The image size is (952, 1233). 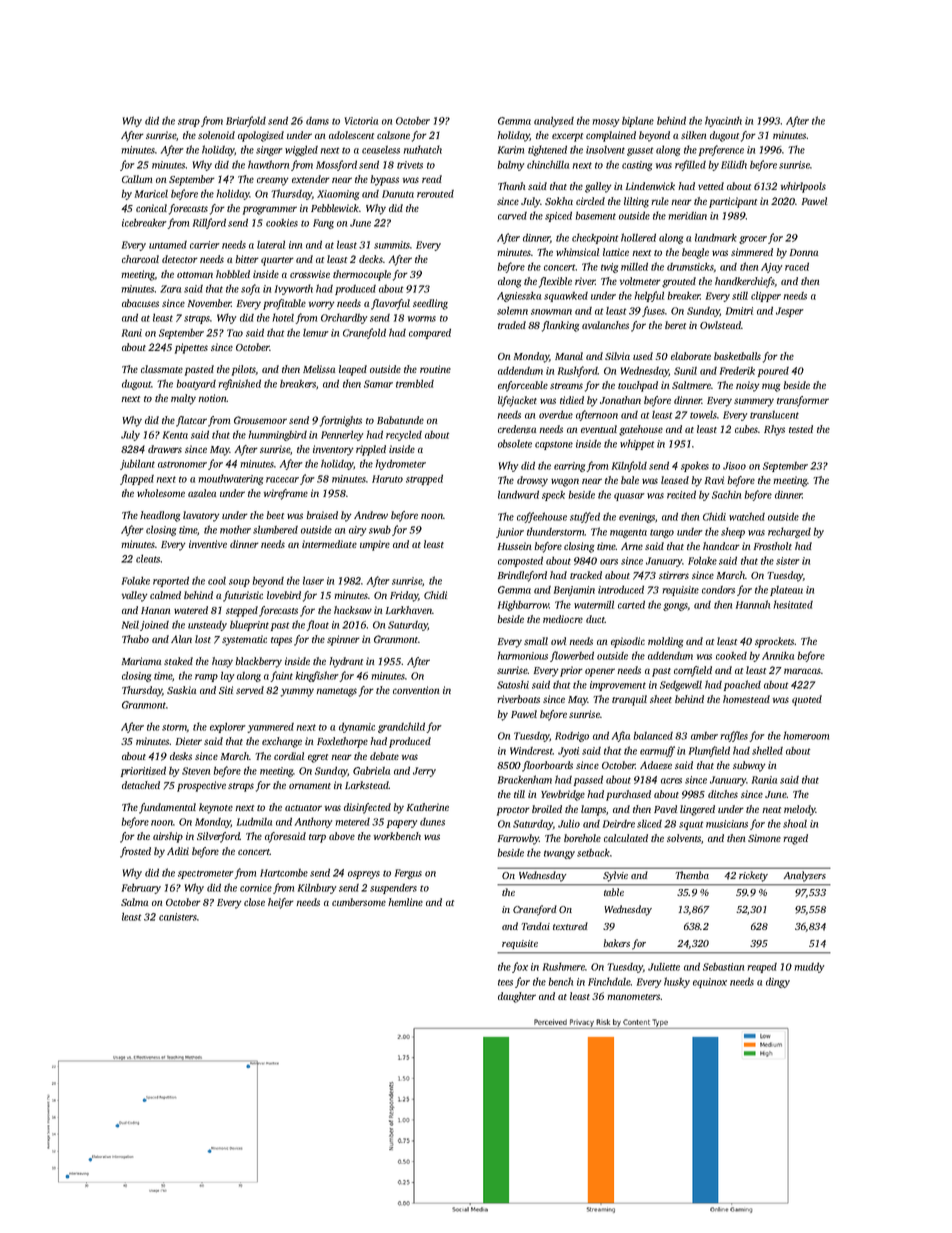 I want to click on manometers, so click(x=633, y=997).
